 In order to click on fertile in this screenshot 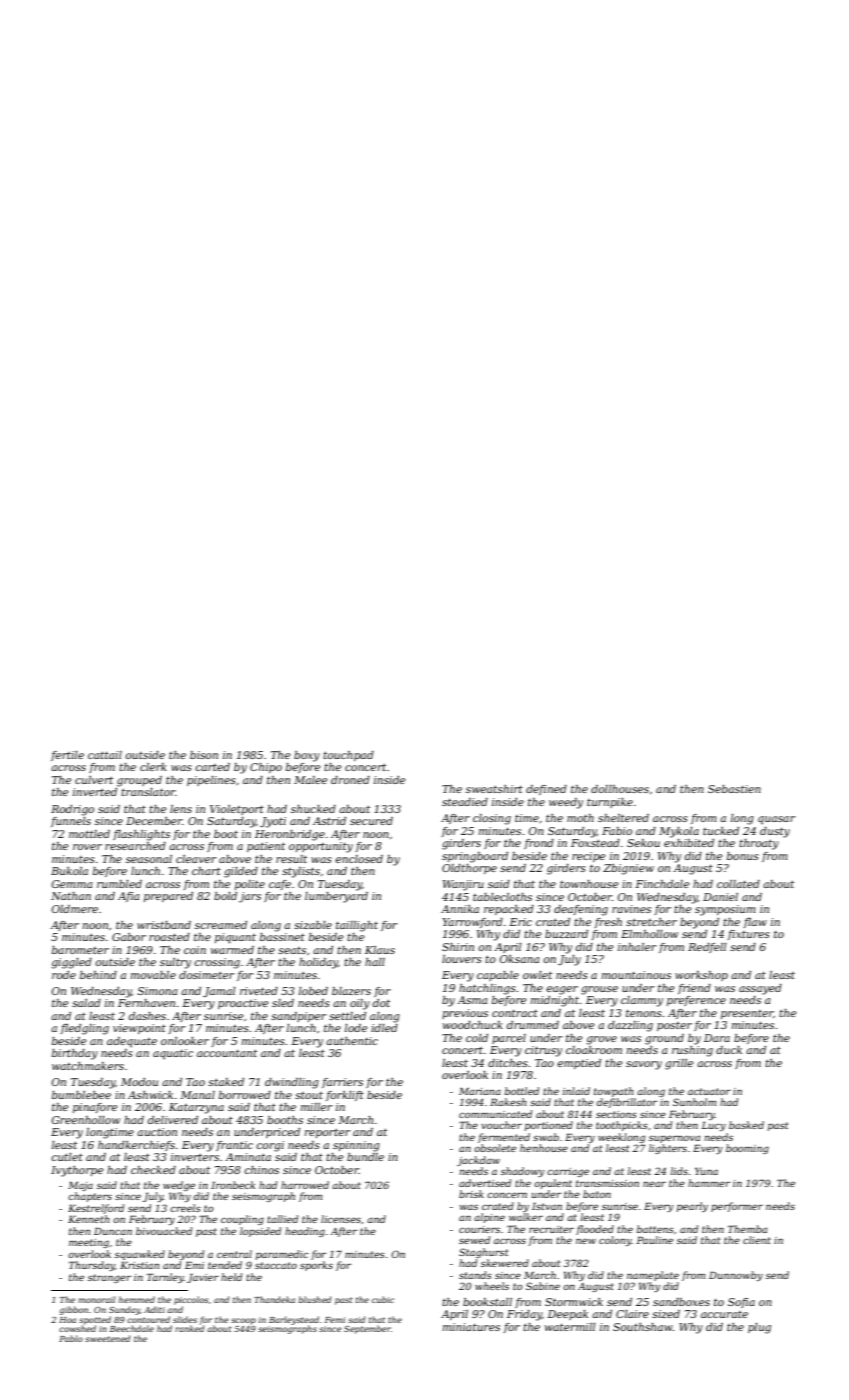, I will do `click(67, 756)`.
